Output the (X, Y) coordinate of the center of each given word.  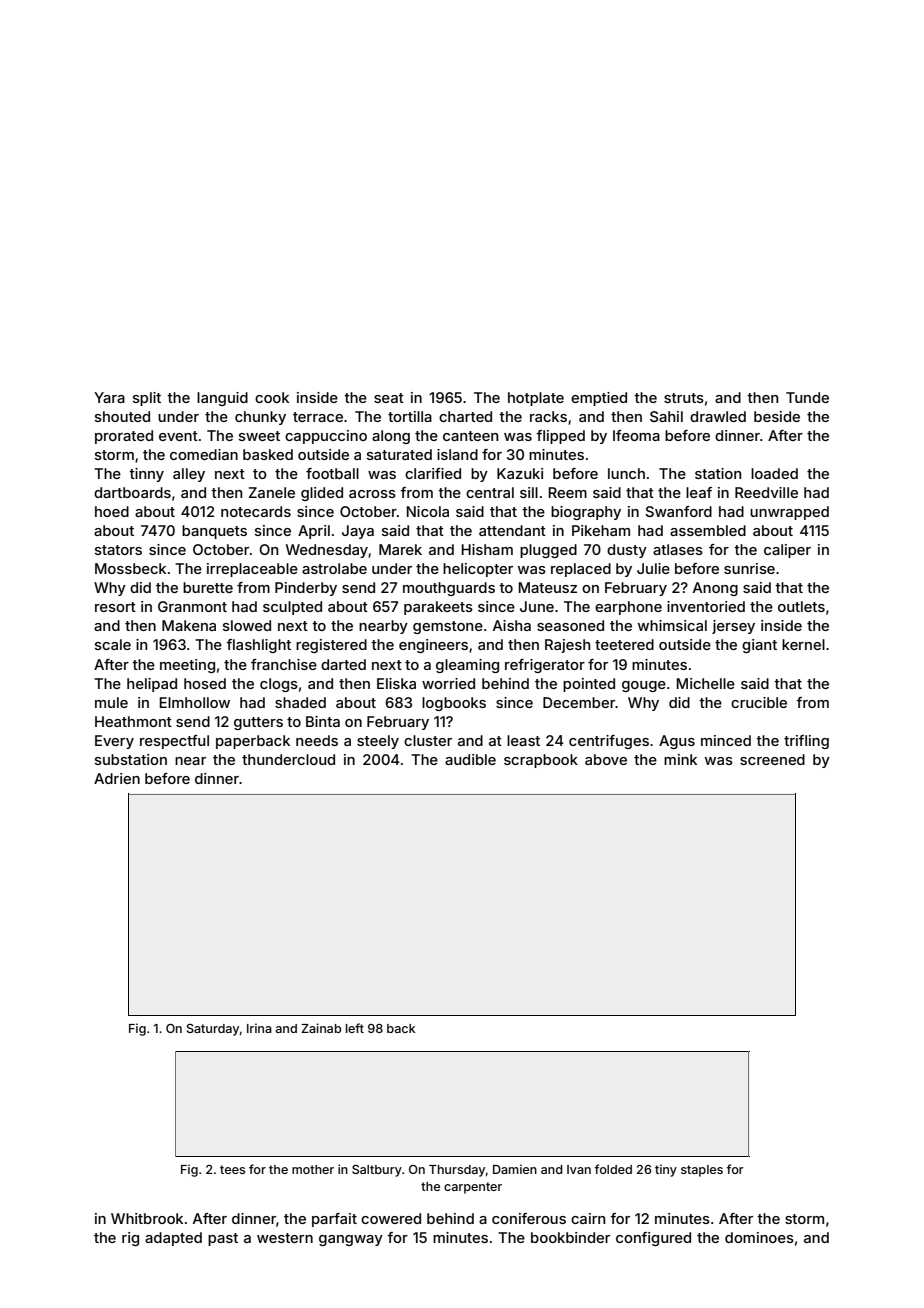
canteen (470, 436)
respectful (174, 742)
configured (653, 1239)
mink (680, 759)
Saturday (213, 1030)
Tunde (807, 397)
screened (772, 759)
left (355, 1028)
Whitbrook (147, 1218)
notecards (256, 511)
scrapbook (541, 761)
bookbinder (570, 1237)
